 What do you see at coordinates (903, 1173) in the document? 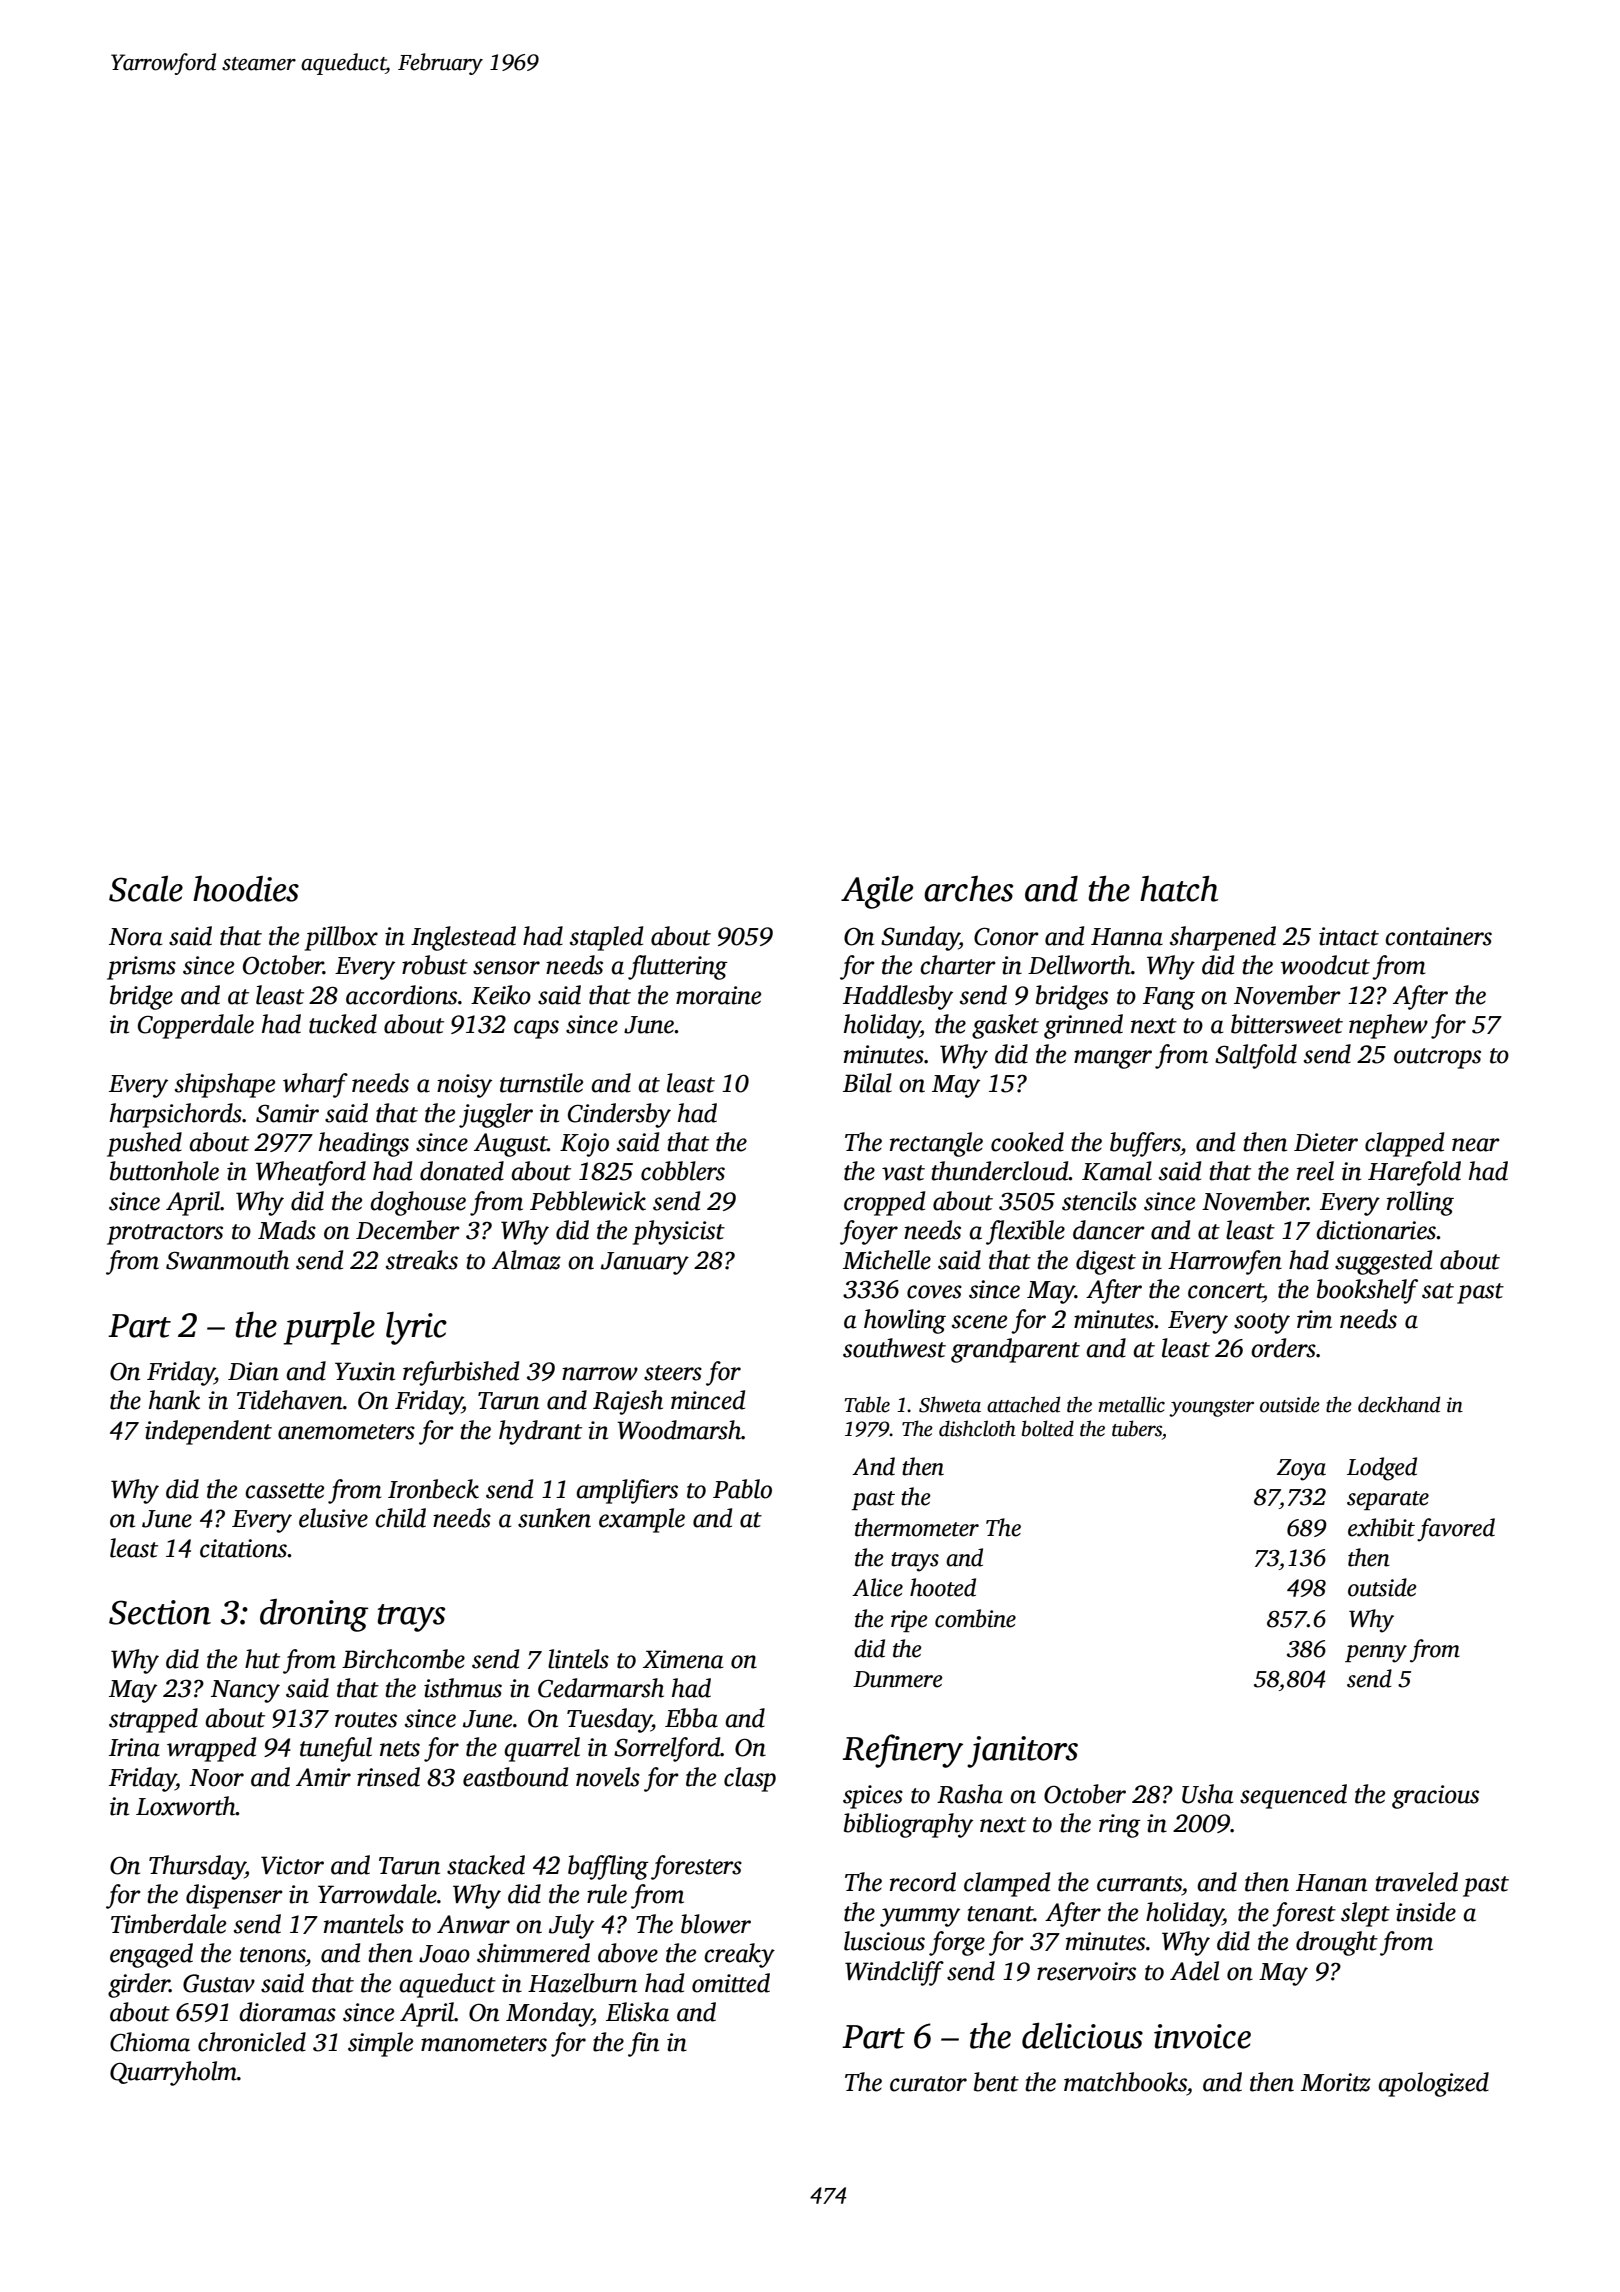
I see `vast` at bounding box center [903, 1173].
